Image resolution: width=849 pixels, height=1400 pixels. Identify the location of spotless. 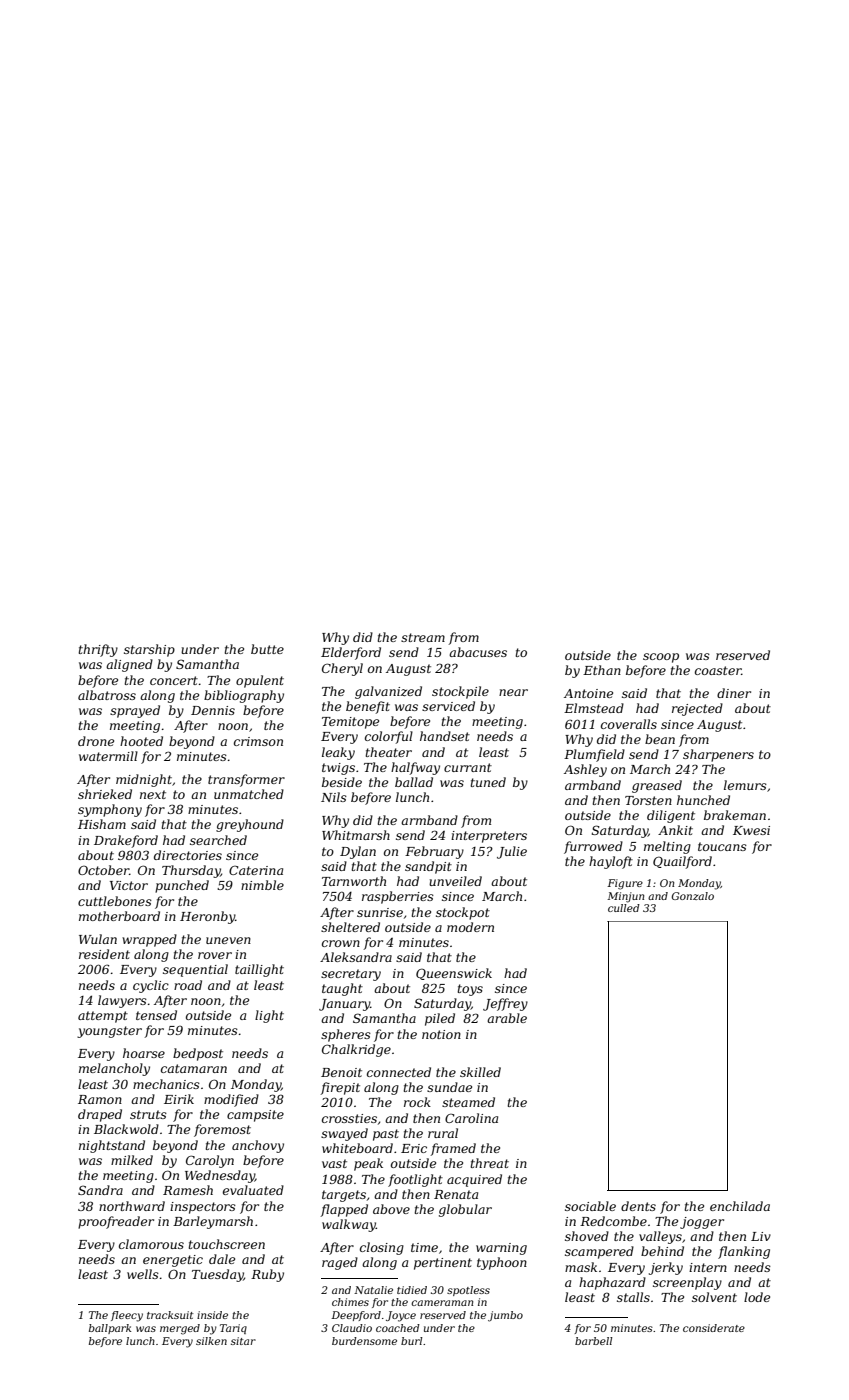
(468, 1291).
